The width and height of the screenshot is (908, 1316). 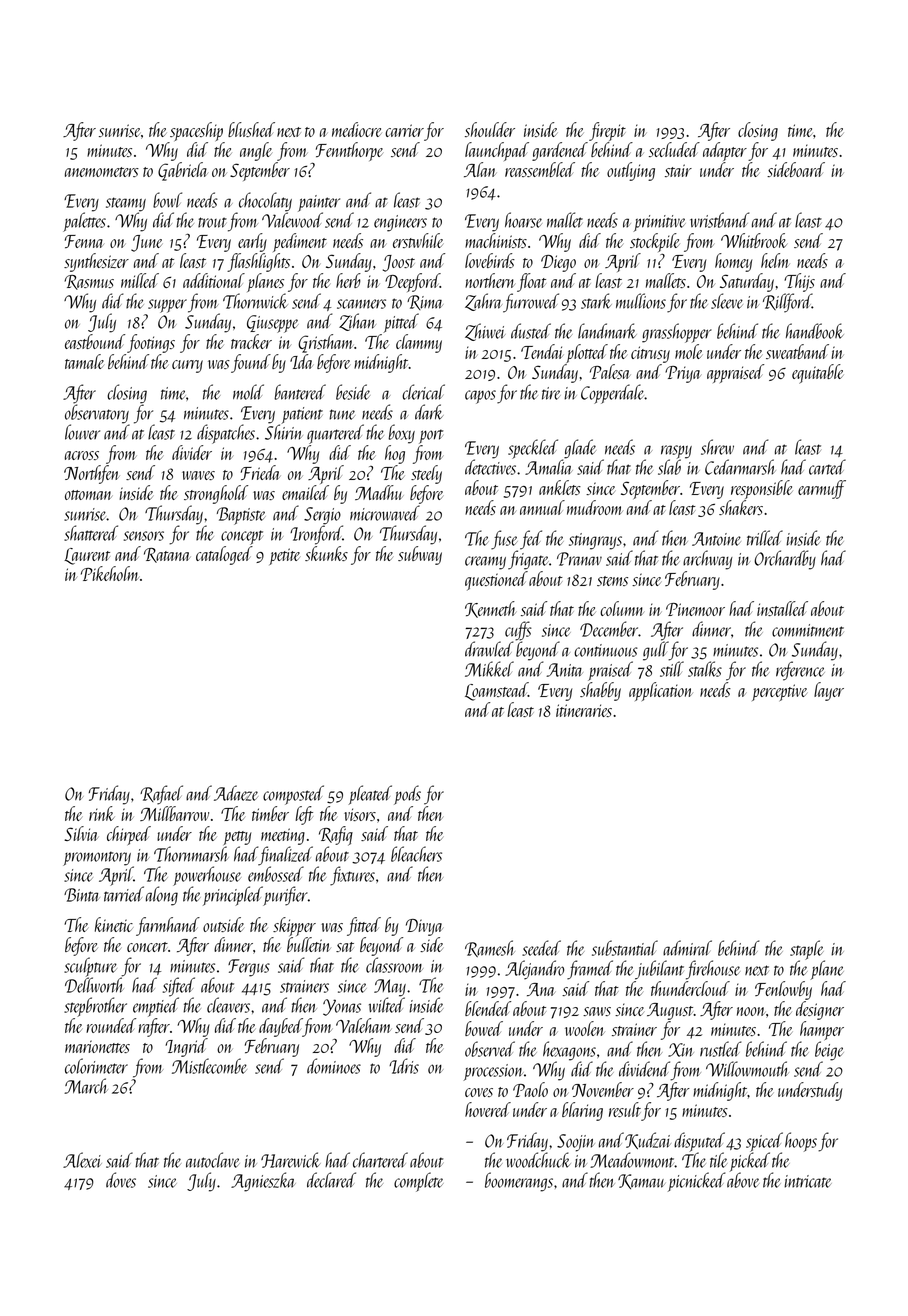 I want to click on Loamstead, so click(x=496, y=691).
